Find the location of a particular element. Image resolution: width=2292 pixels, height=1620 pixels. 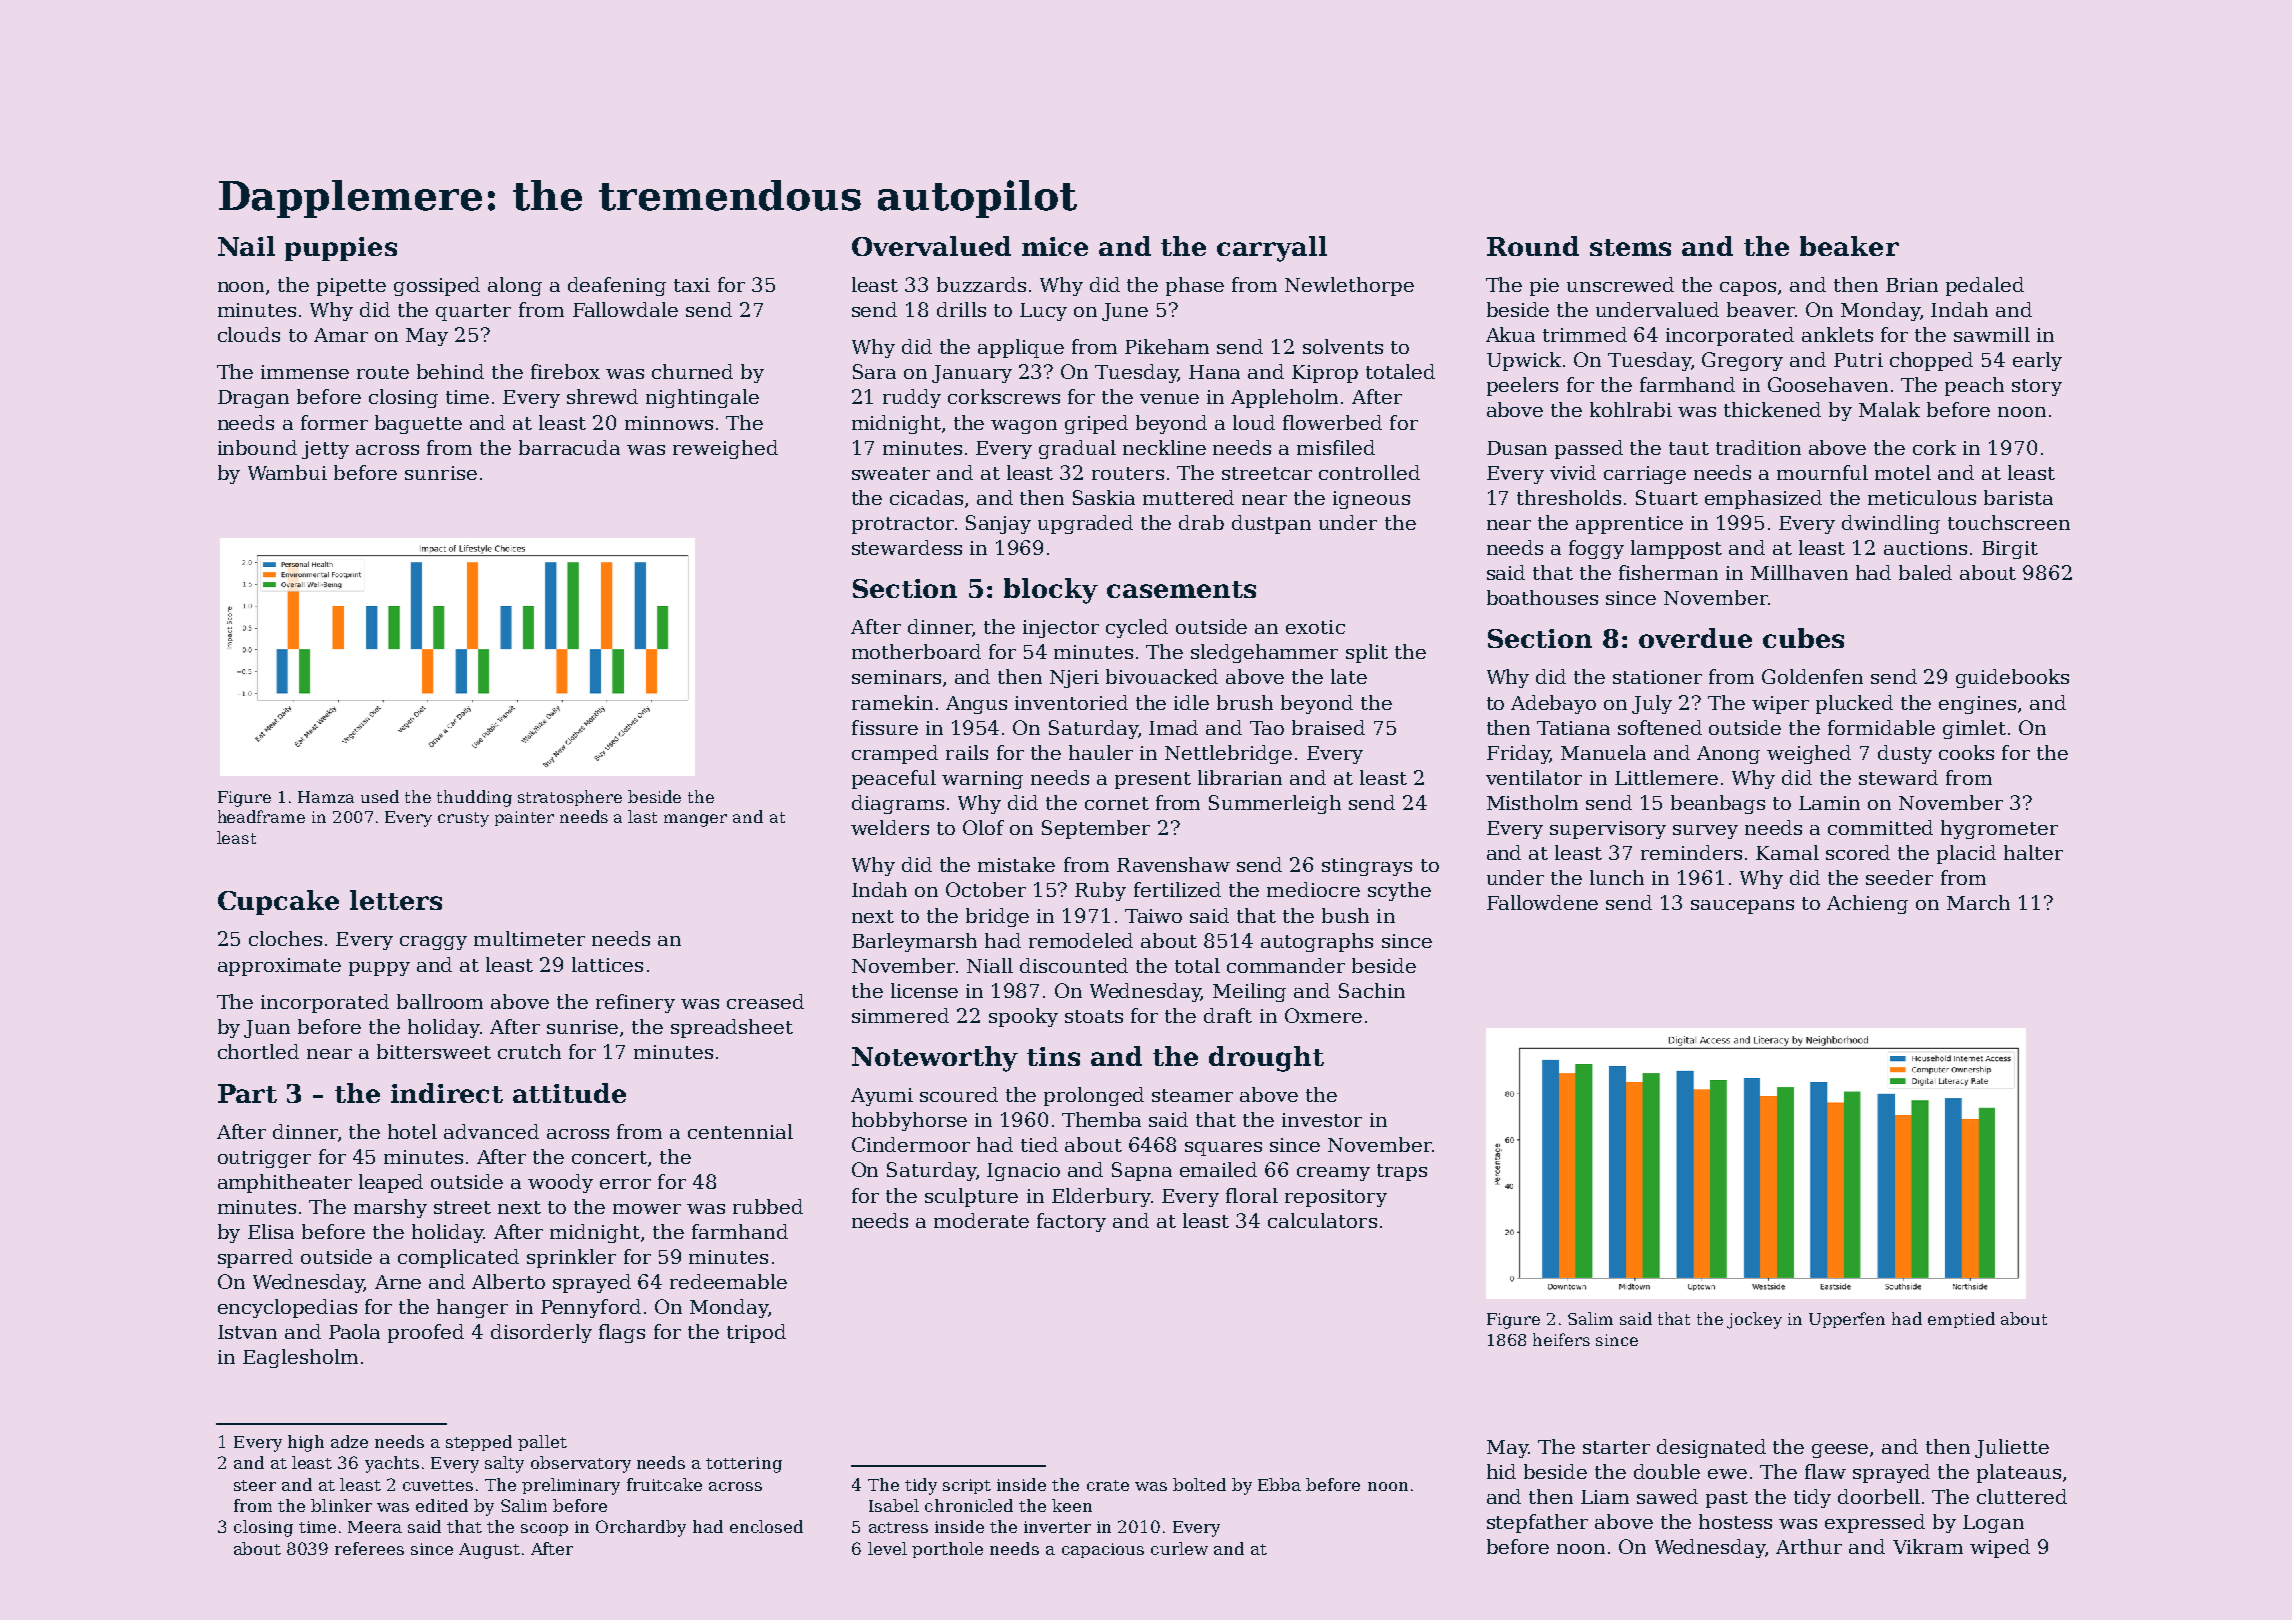

beaker is located at coordinates (1849, 246).
